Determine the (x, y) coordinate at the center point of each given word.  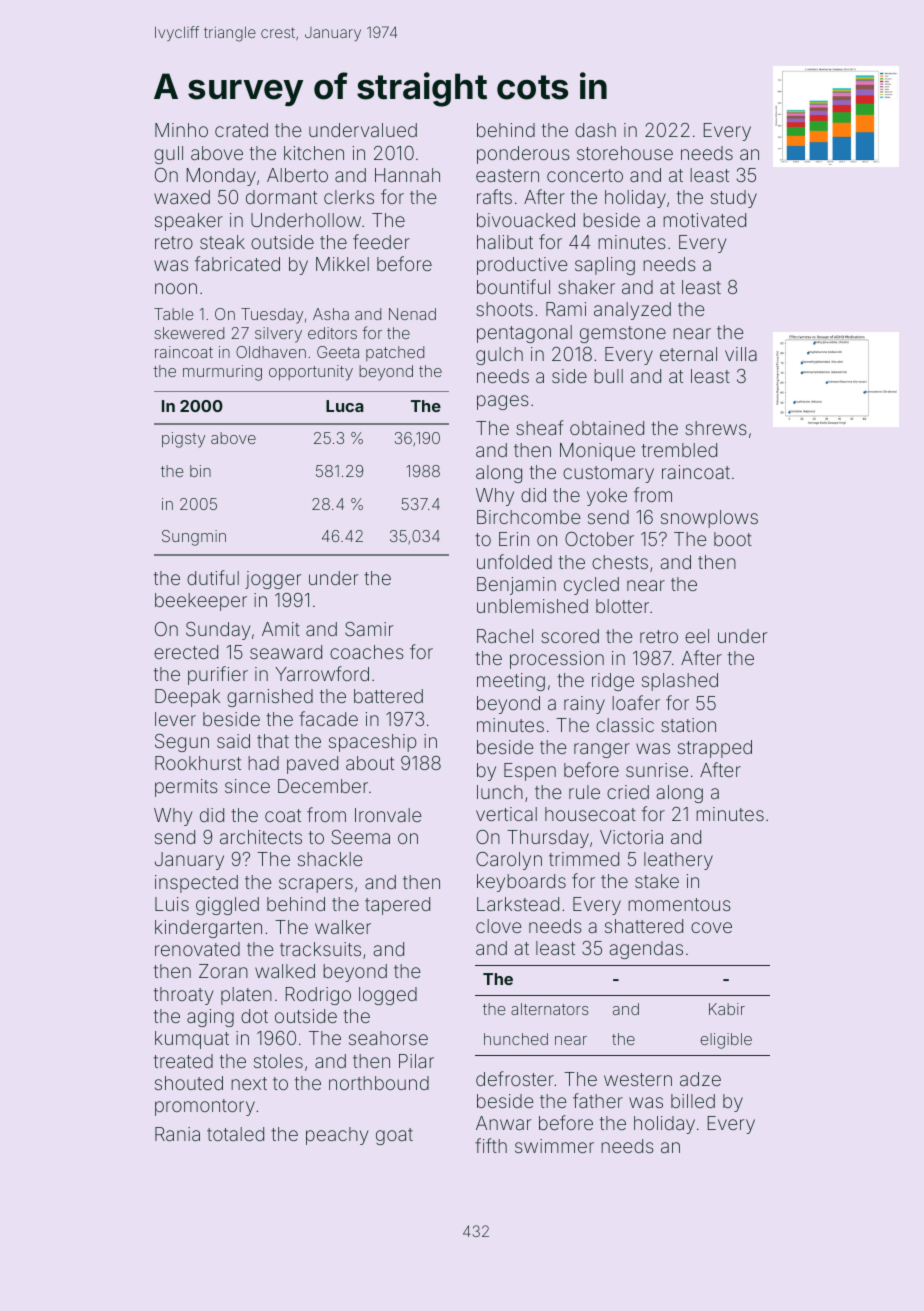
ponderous (523, 155)
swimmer (554, 1146)
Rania (177, 1134)
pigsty (183, 440)
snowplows (709, 519)
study (734, 199)
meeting (511, 682)
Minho (181, 130)
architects (261, 837)
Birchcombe (529, 517)
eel (697, 636)
